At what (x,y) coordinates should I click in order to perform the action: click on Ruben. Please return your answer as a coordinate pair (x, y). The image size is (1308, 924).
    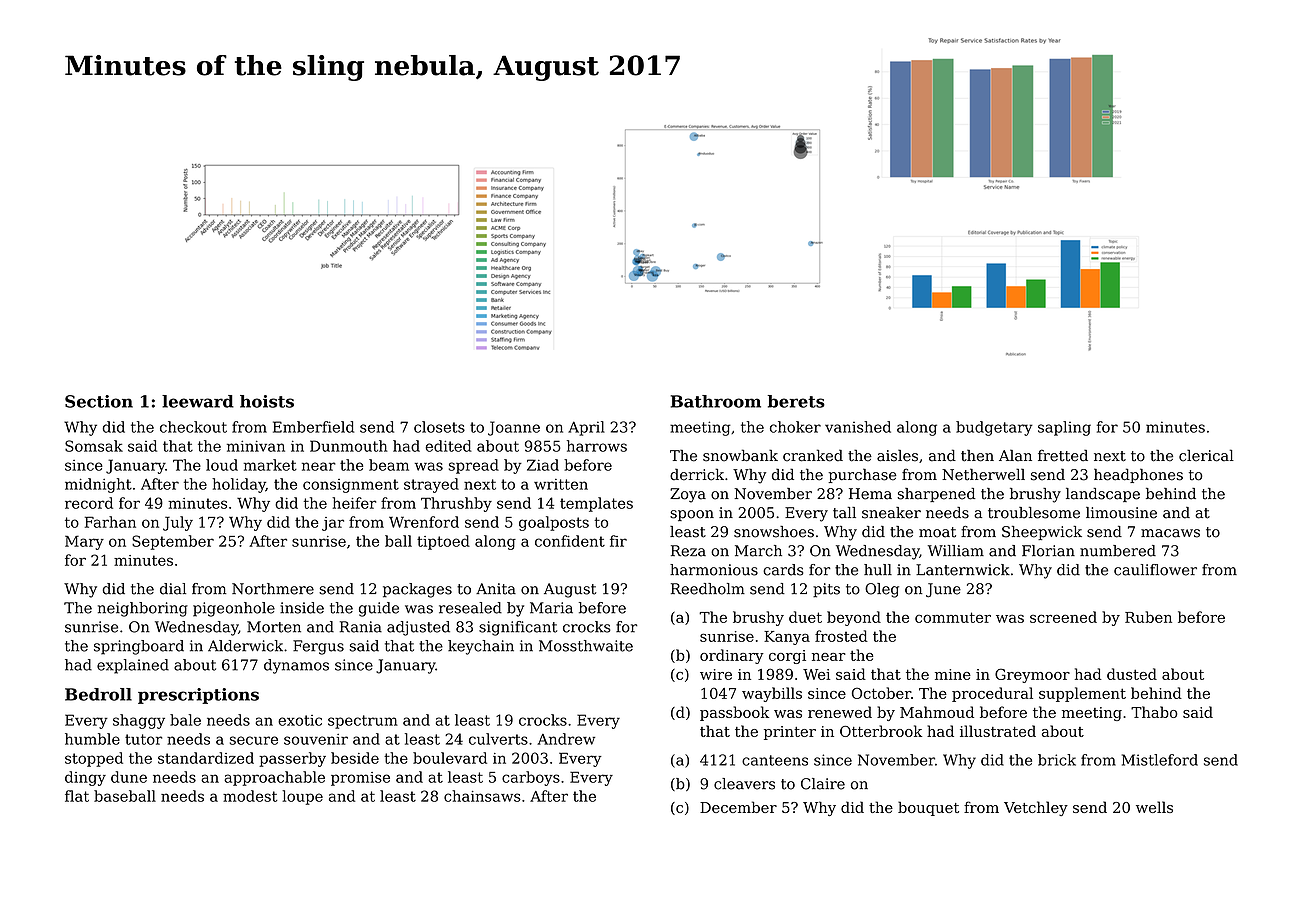
    Looking at the image, I should click on (1148, 617).
